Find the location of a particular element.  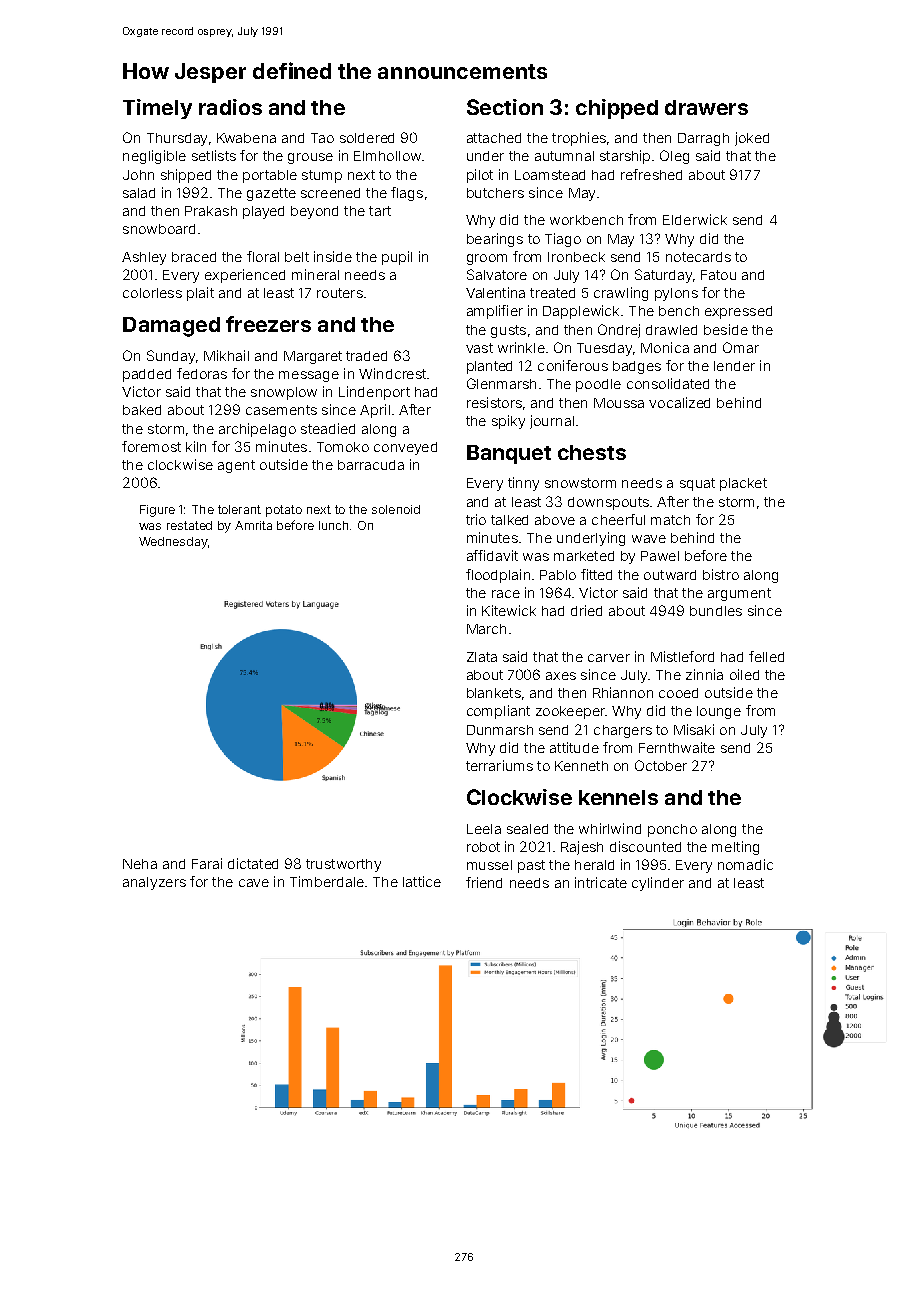

affidavit is located at coordinates (492, 555).
